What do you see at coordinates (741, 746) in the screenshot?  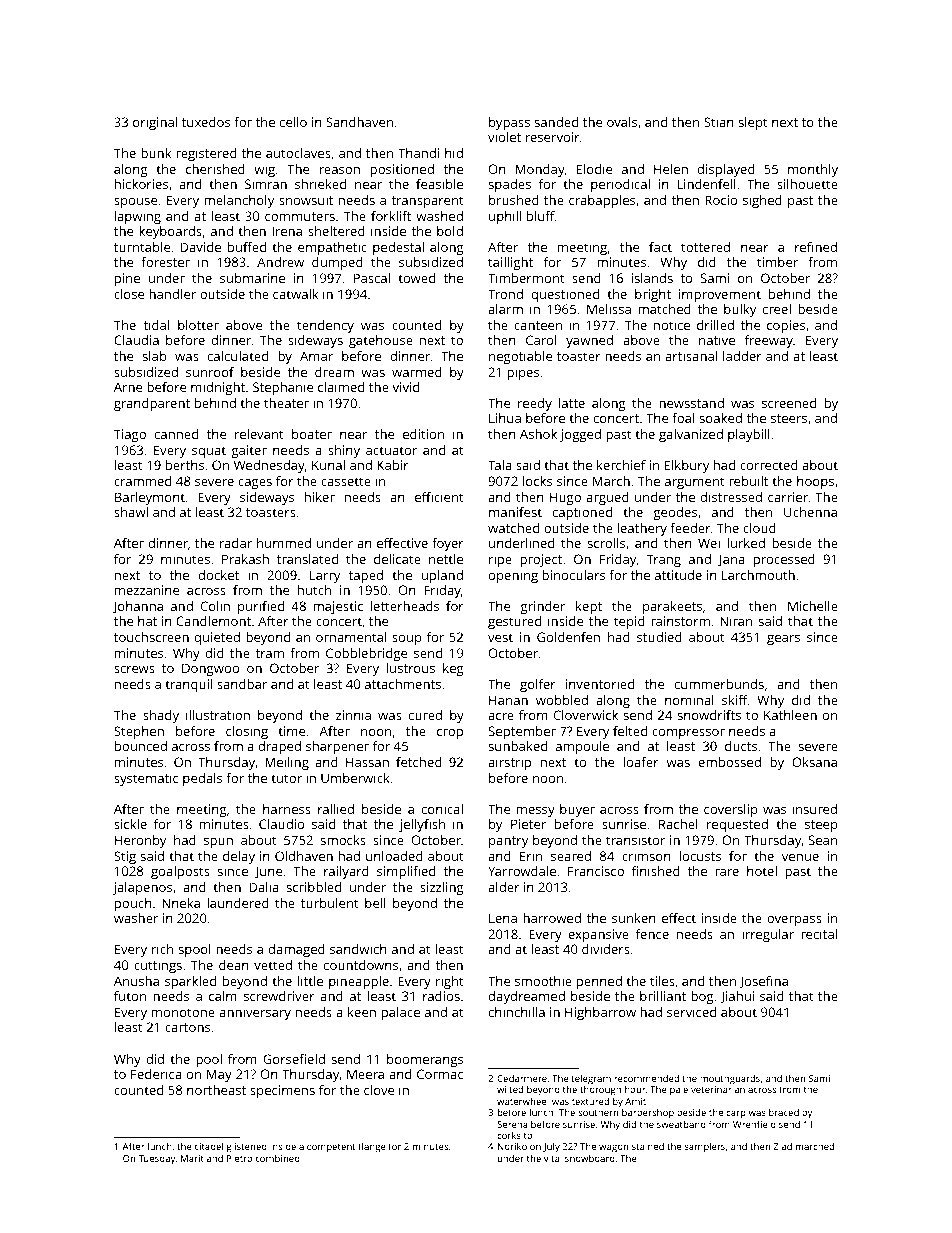 I see `ducts` at bounding box center [741, 746].
